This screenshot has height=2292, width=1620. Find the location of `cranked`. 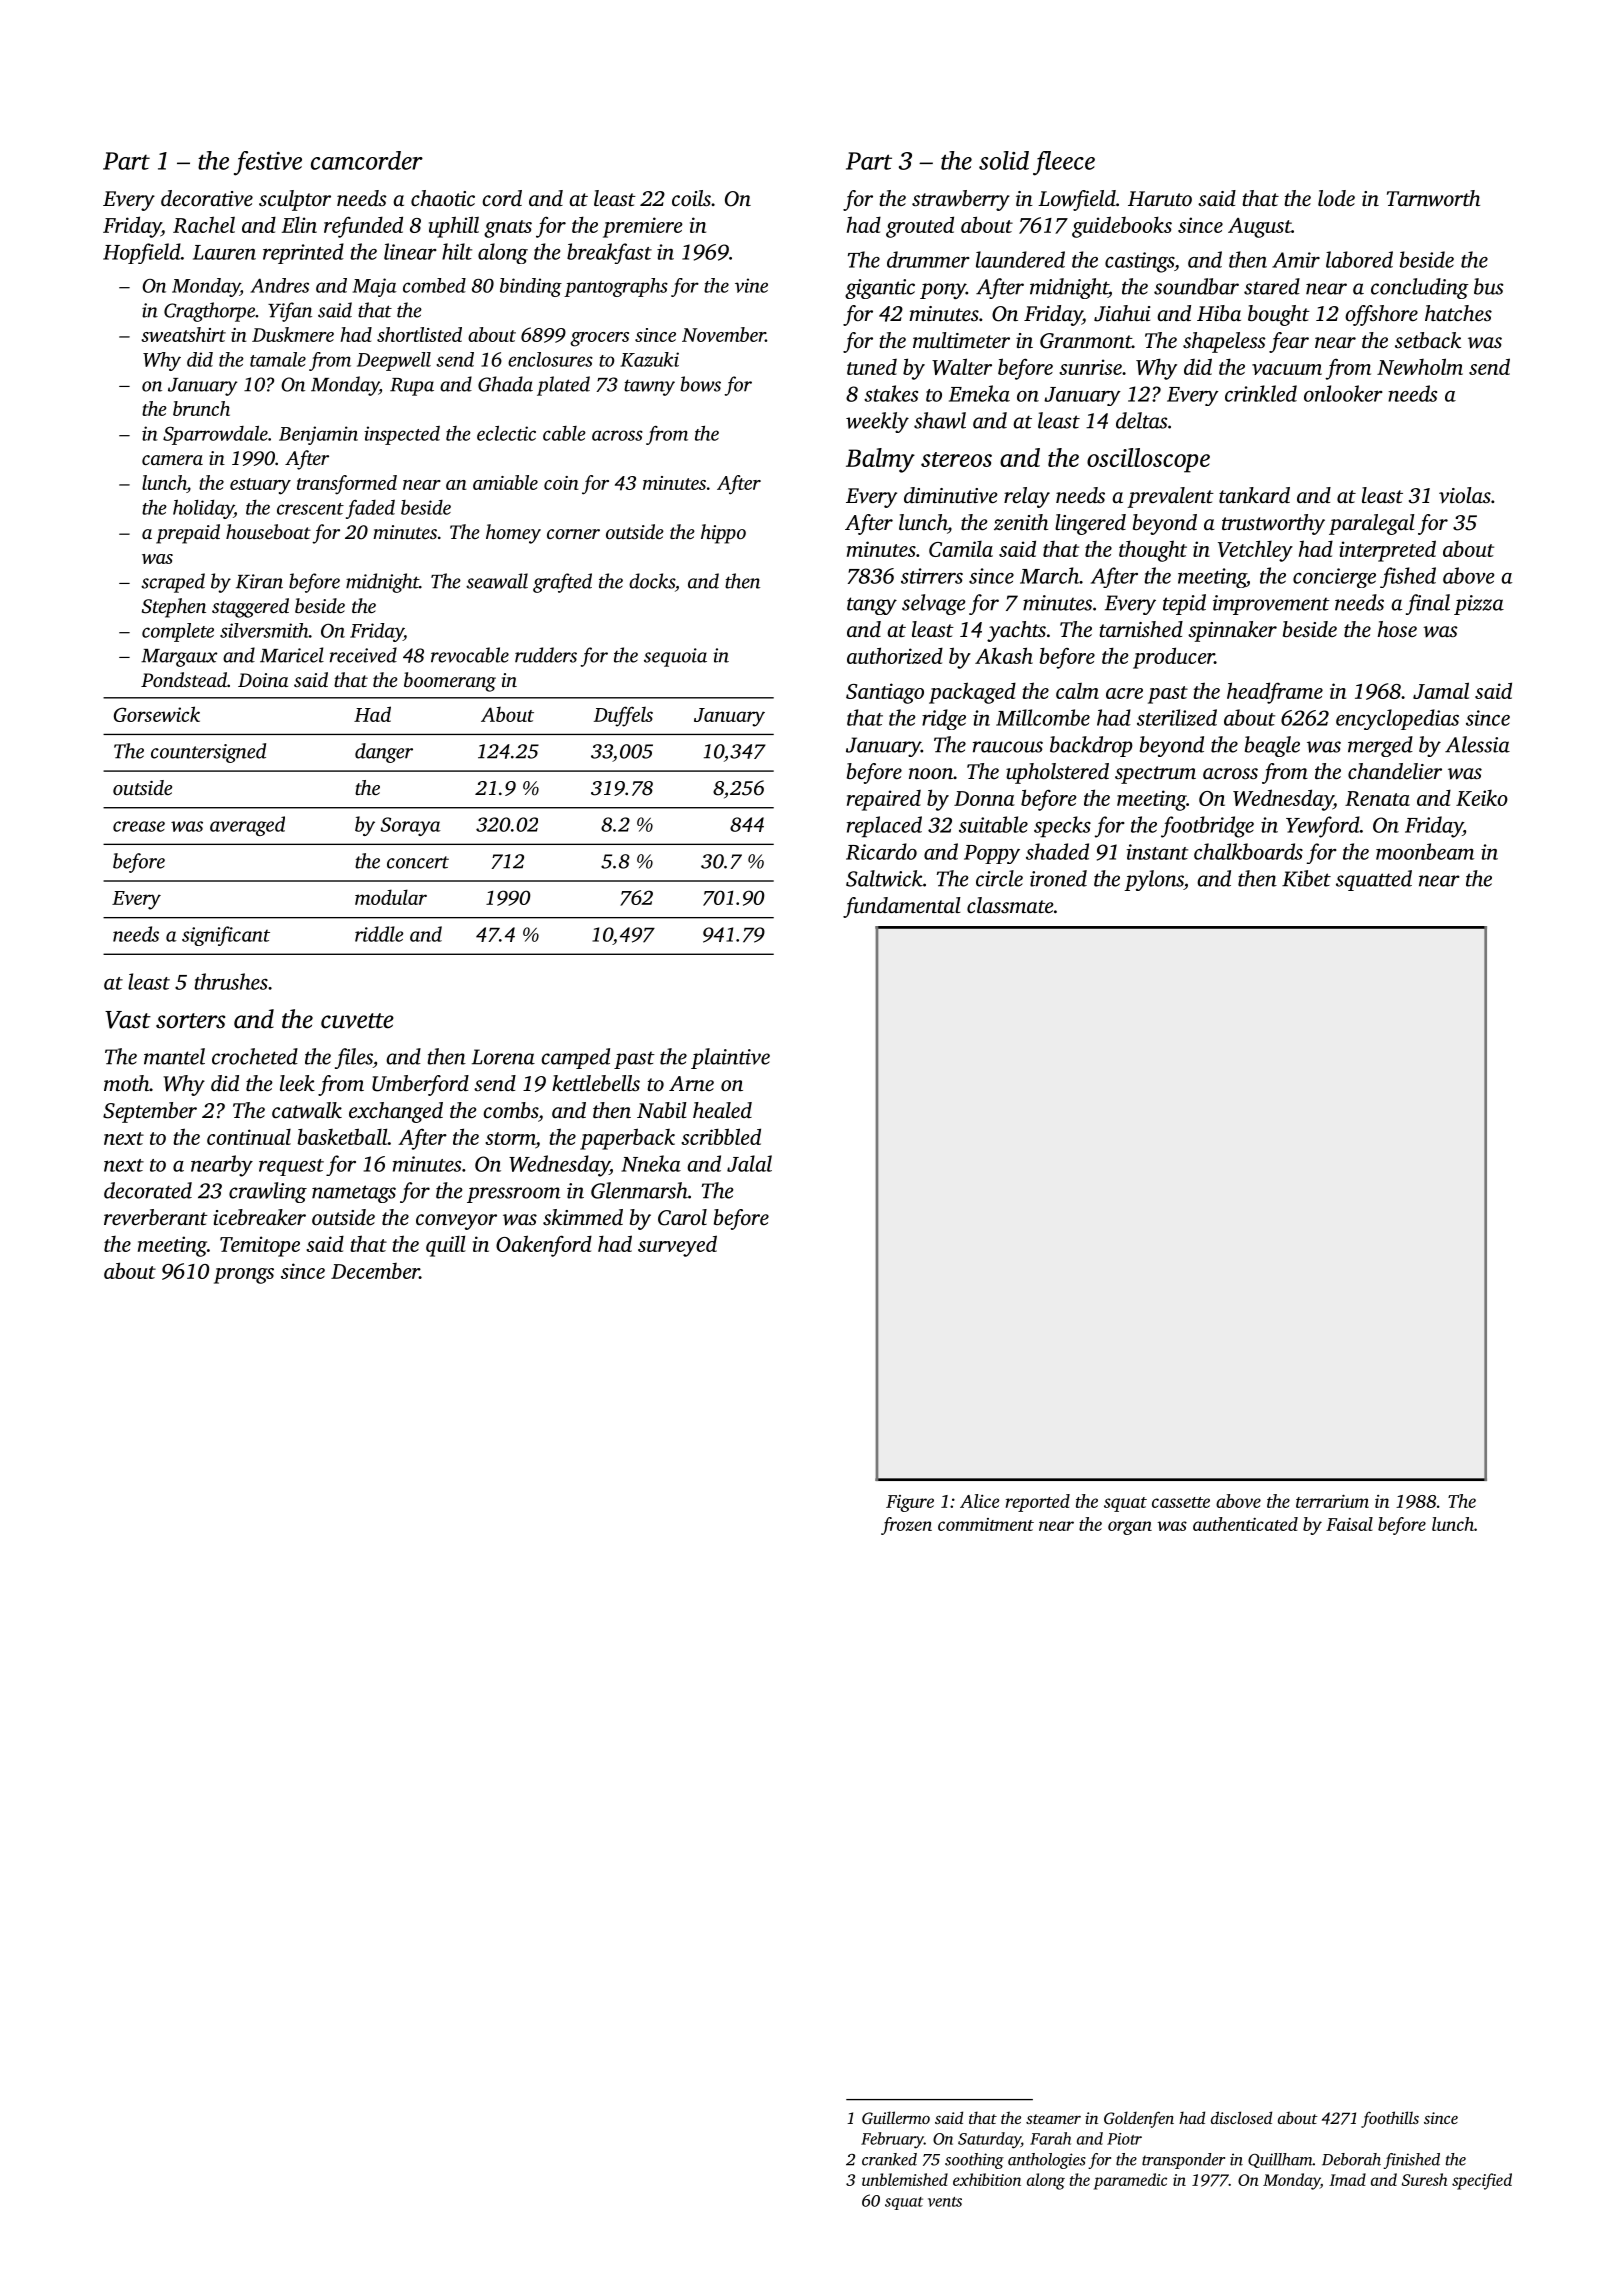

cranked is located at coordinates (889, 2159).
